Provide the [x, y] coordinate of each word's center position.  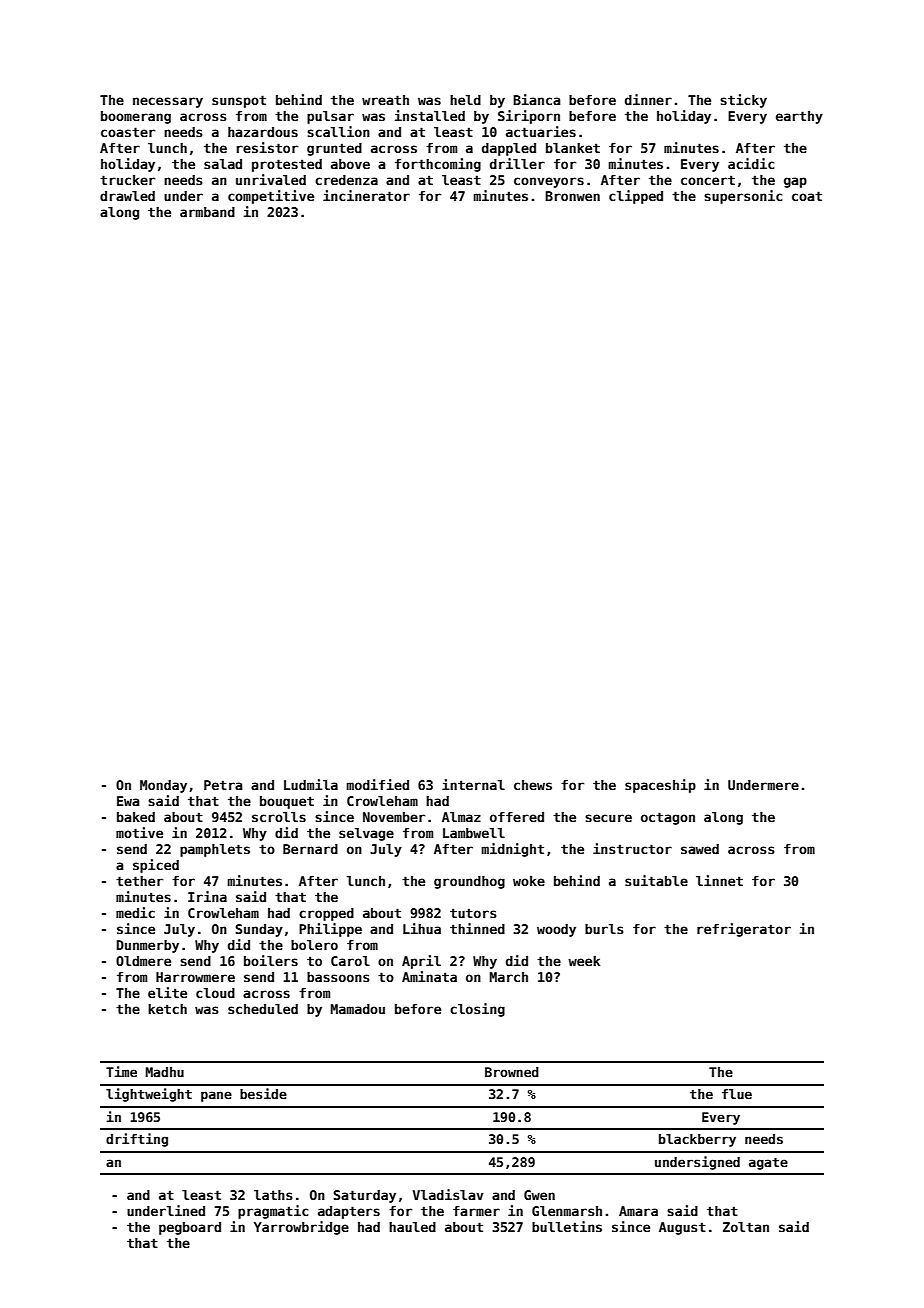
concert [708, 180]
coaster [128, 132]
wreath [385, 100]
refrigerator [744, 930]
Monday [163, 786]
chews [533, 785]
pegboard [190, 1228]
